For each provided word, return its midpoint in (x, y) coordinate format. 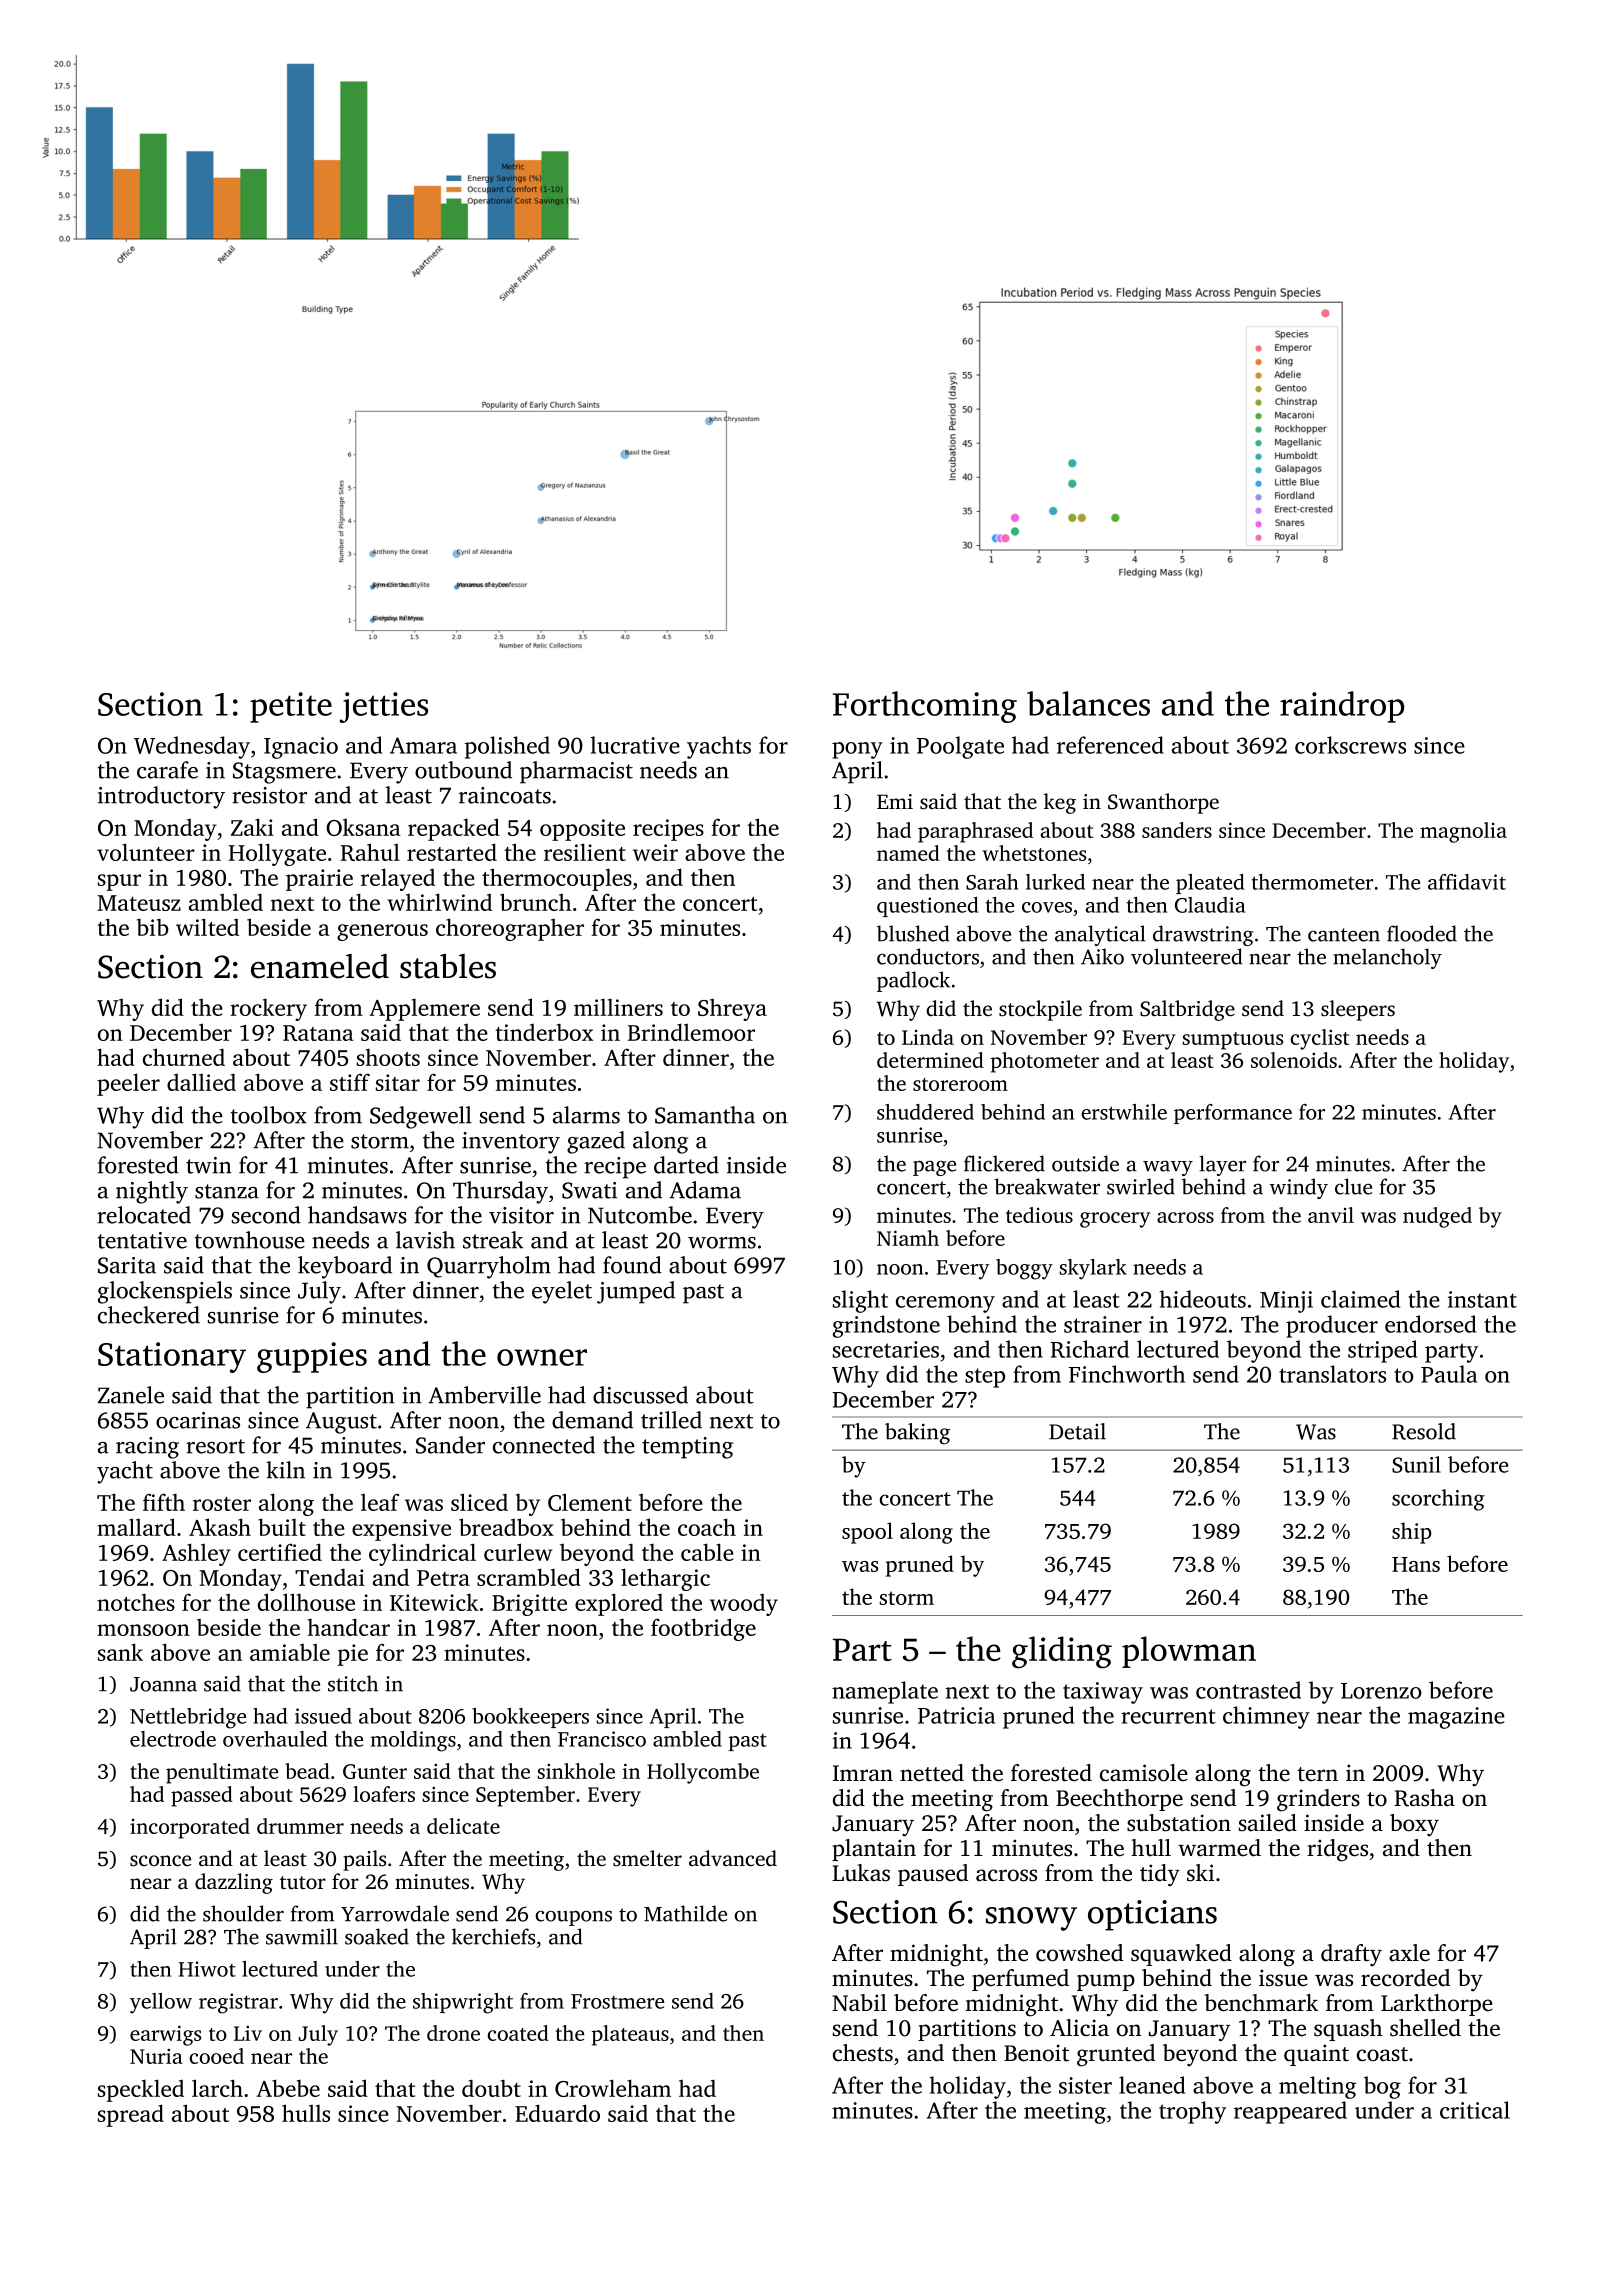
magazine (1456, 1718)
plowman (1189, 1652)
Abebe (288, 2088)
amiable (290, 1652)
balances (1088, 703)
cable (707, 1552)
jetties (383, 707)
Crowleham (613, 2088)
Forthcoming (925, 707)
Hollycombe (703, 1773)
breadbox (506, 1527)
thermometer (1312, 882)
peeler (128, 1084)
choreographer (510, 929)
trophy (1192, 2112)
